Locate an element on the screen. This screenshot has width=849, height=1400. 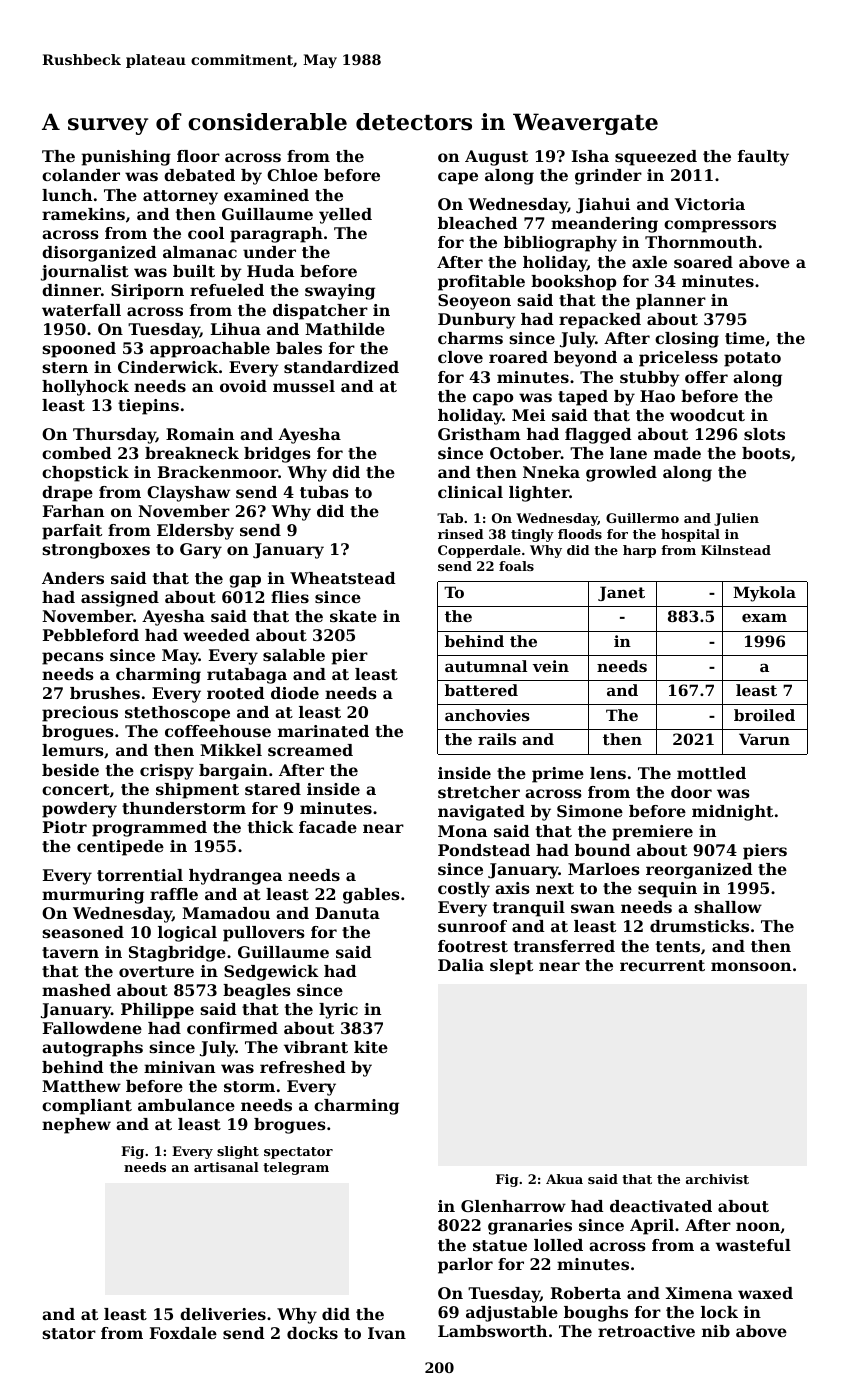
kite is located at coordinates (371, 1047).
